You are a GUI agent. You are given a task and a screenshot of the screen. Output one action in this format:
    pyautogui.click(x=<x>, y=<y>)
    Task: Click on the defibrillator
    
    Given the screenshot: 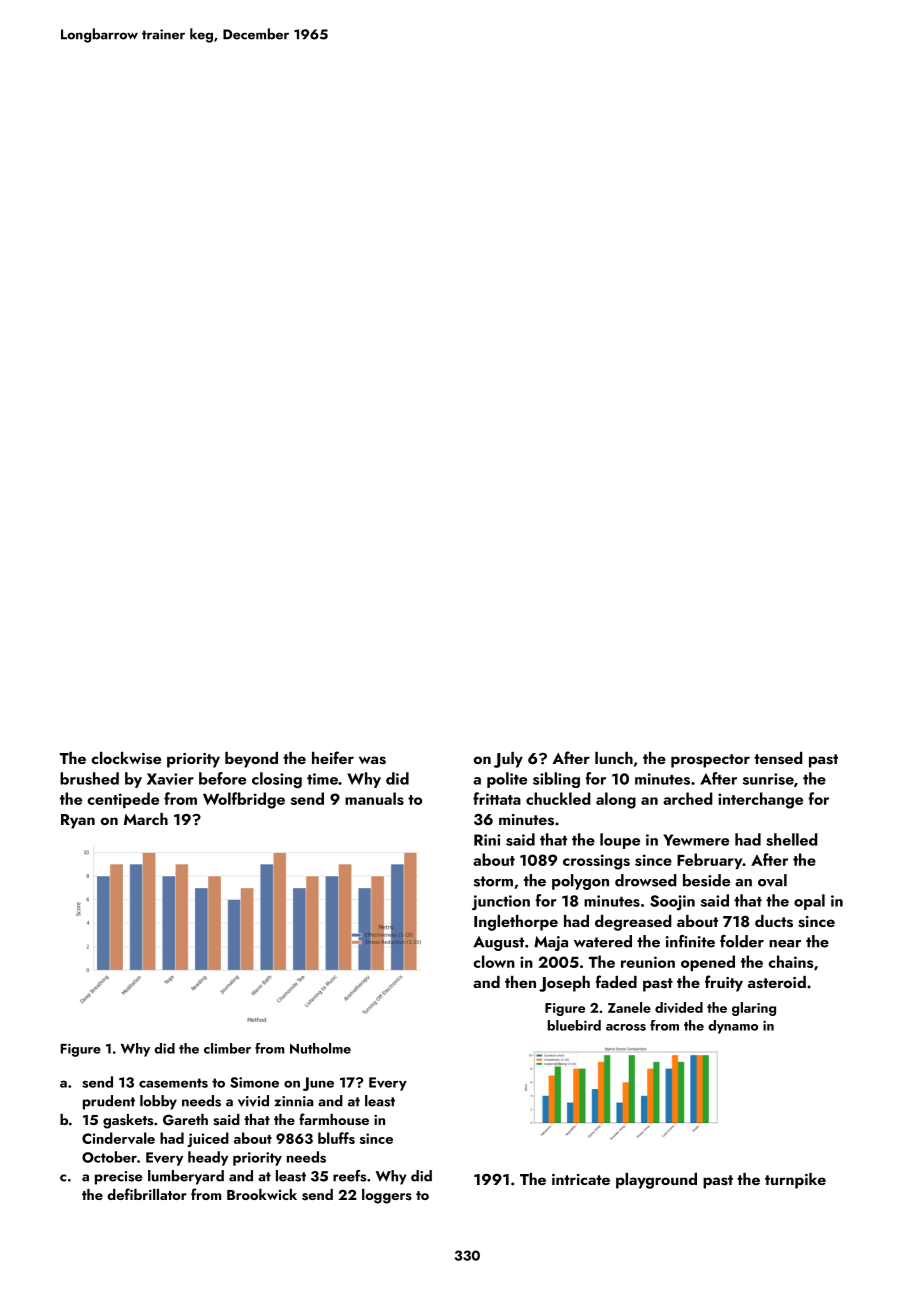 What is the action you would take?
    pyautogui.click(x=147, y=1194)
